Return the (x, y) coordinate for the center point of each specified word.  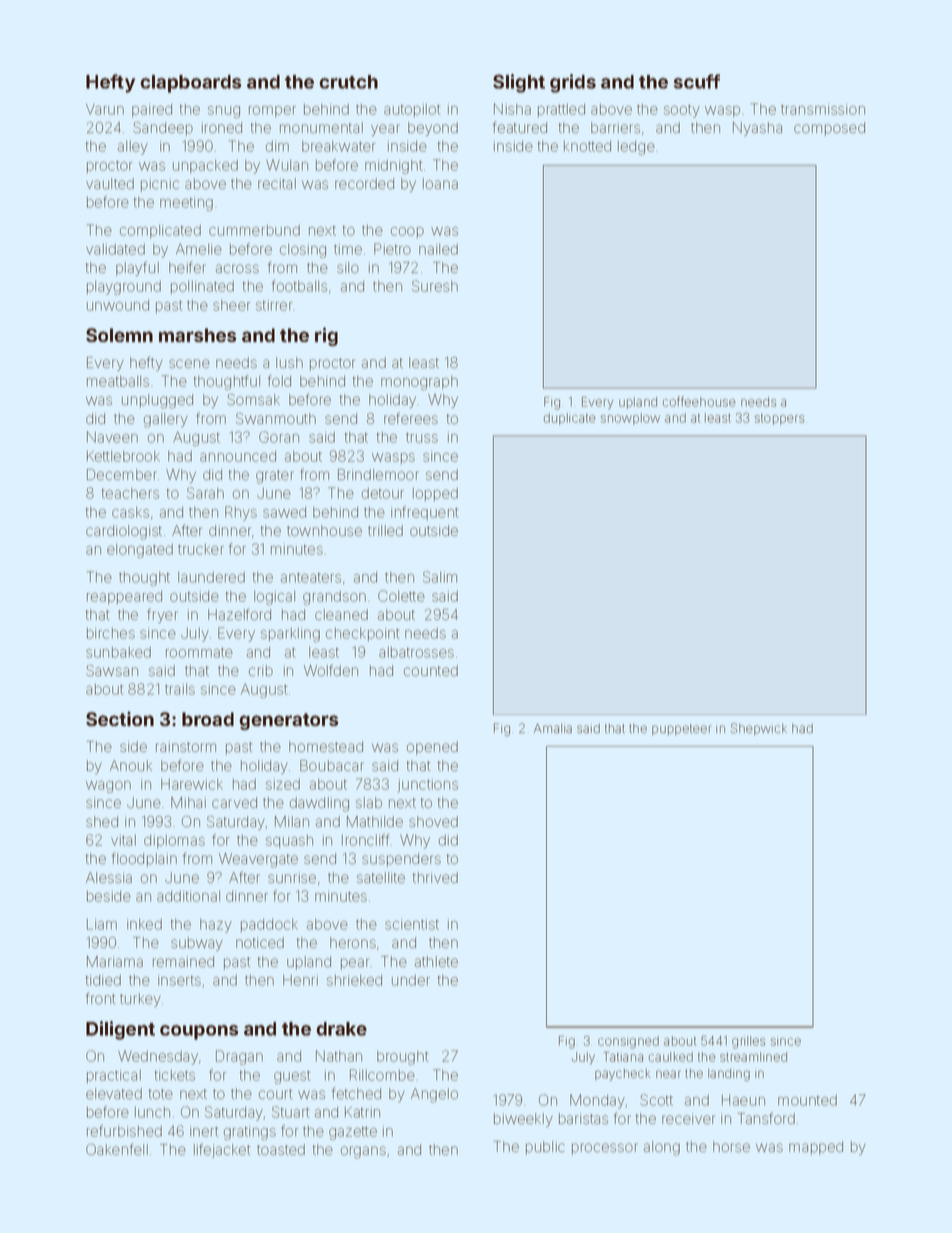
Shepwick (759, 729)
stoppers (779, 419)
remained (183, 961)
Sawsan (112, 670)
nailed (438, 249)
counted (431, 670)
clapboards (191, 84)
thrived (435, 877)
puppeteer (682, 729)
